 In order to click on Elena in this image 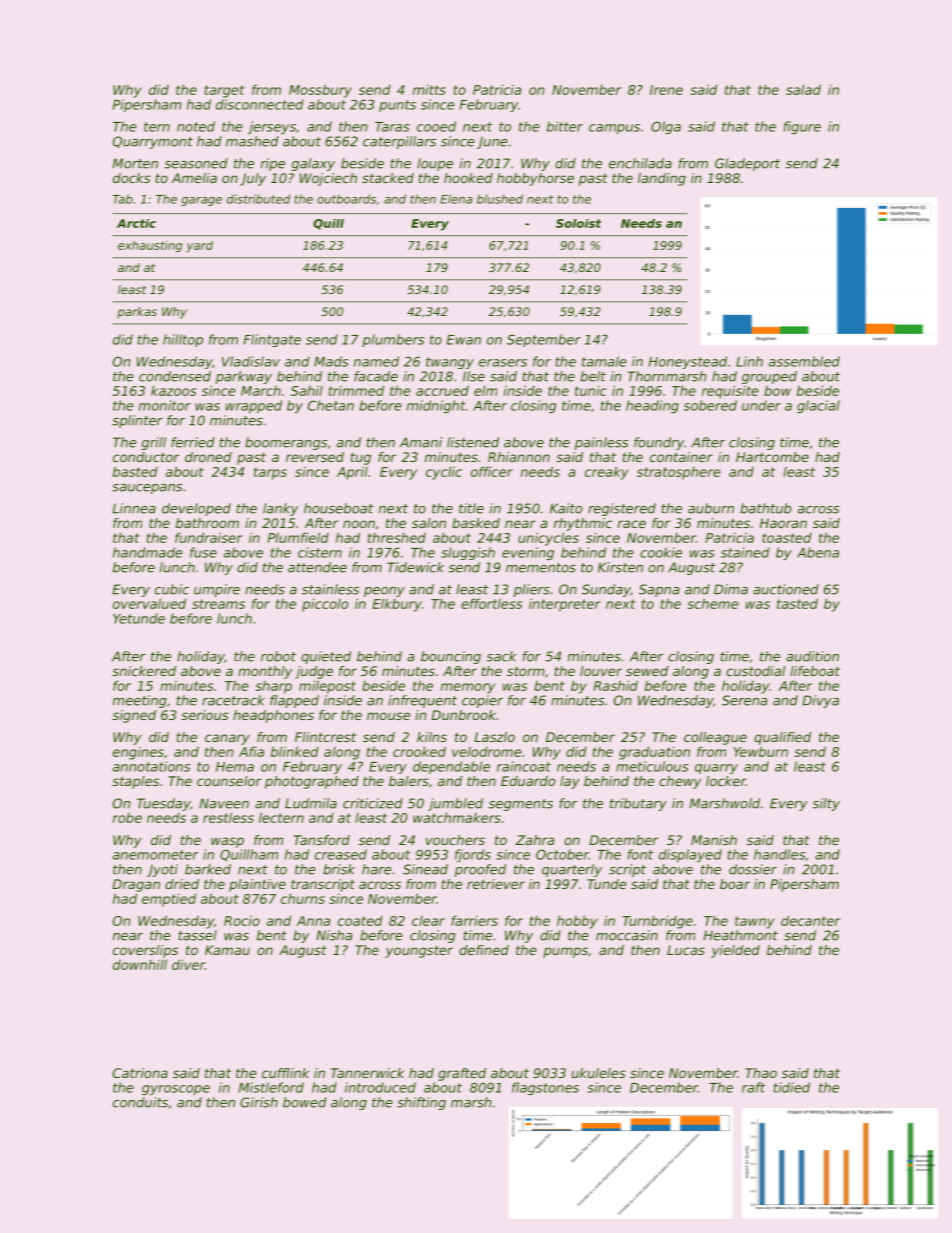, I will do `click(456, 199)`.
